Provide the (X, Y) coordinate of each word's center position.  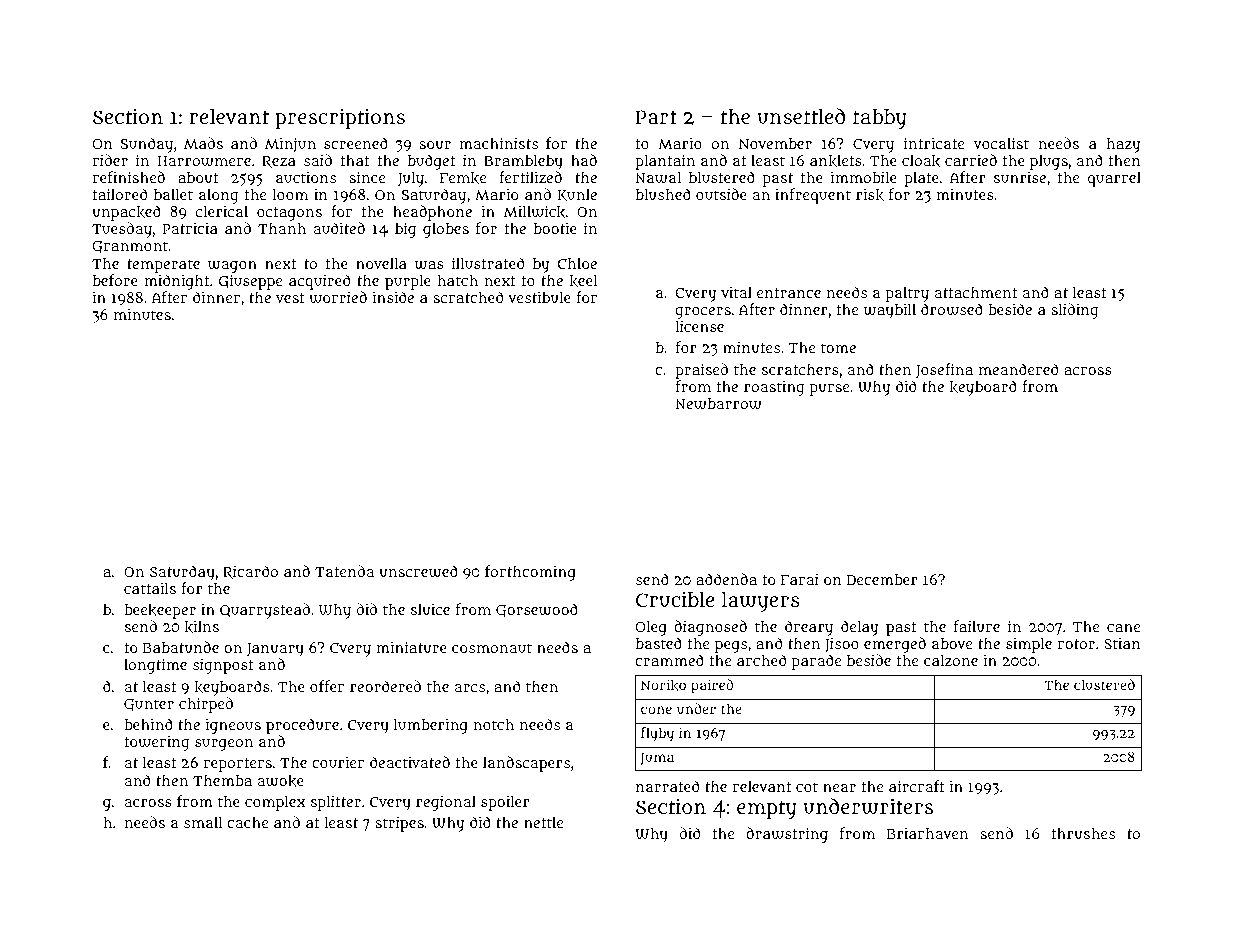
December (882, 579)
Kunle (577, 195)
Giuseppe (250, 282)
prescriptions (340, 118)
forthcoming (530, 573)
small (203, 822)
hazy (1123, 145)
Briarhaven (927, 833)
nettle (543, 822)
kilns (202, 627)
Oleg (651, 628)
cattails (150, 588)
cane (1123, 628)
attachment (976, 292)
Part (656, 117)
